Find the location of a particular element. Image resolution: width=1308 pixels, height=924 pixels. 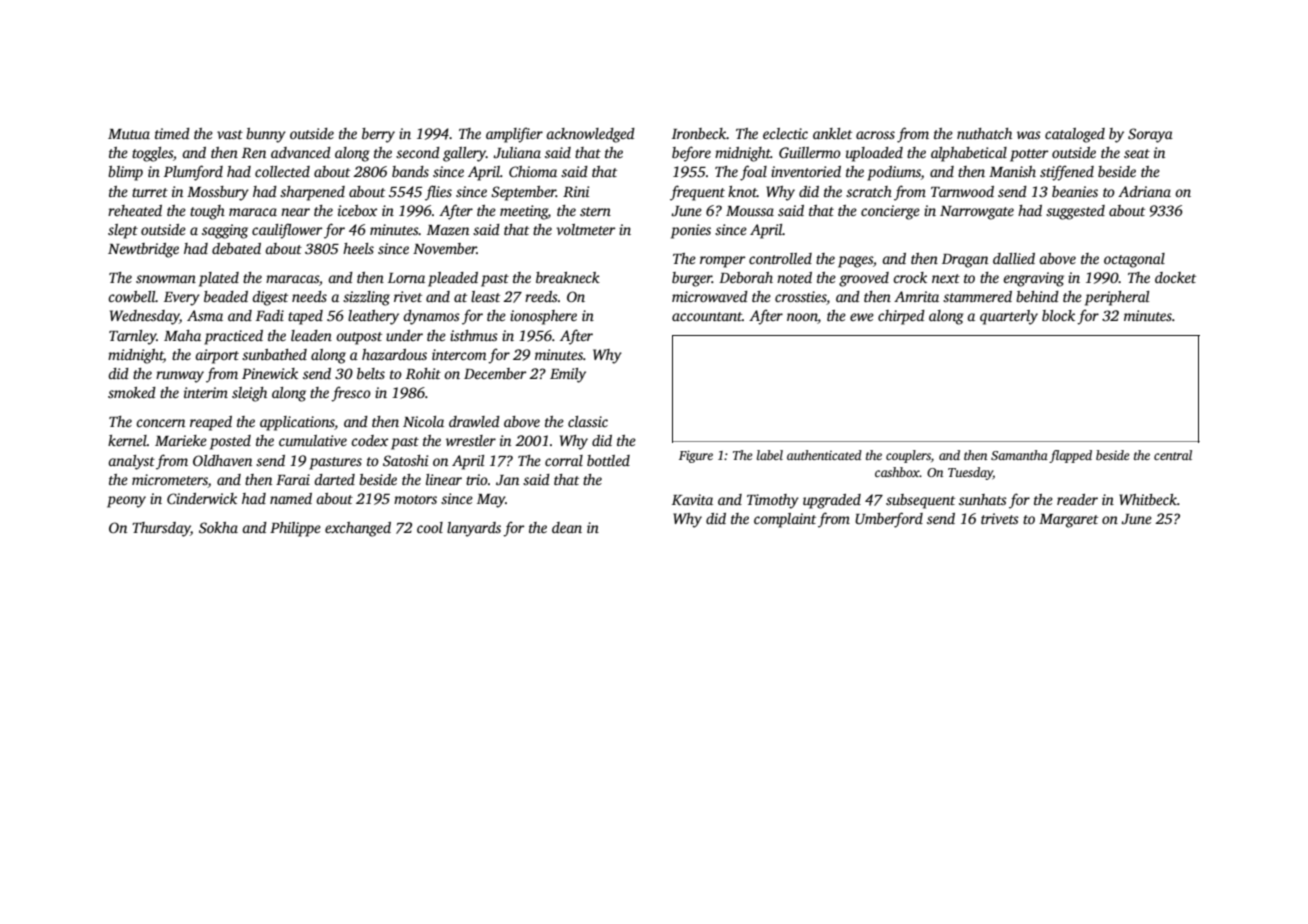

Emily is located at coordinates (568, 375).
